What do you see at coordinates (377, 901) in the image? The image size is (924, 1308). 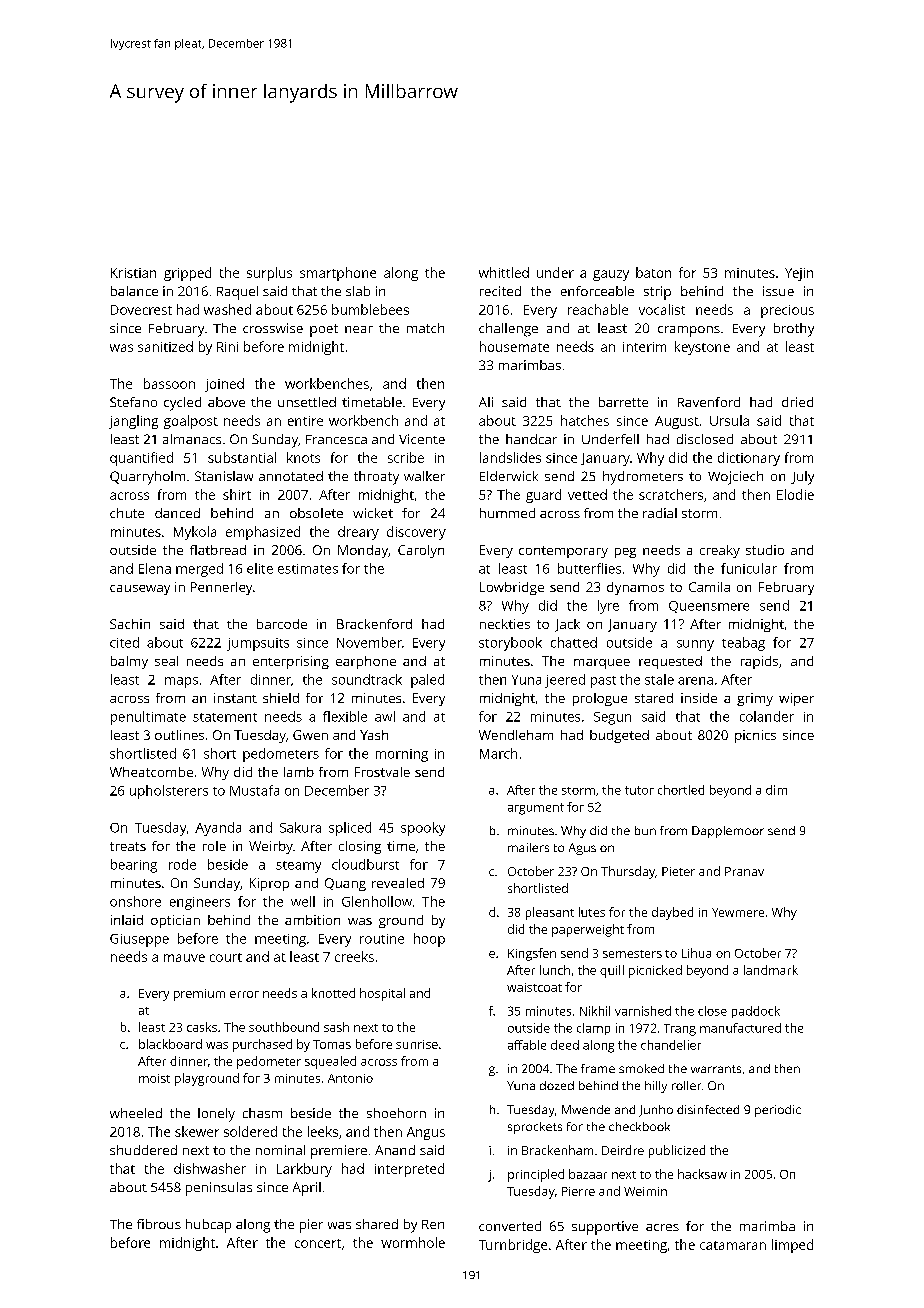 I see `Glenhollow` at bounding box center [377, 901].
